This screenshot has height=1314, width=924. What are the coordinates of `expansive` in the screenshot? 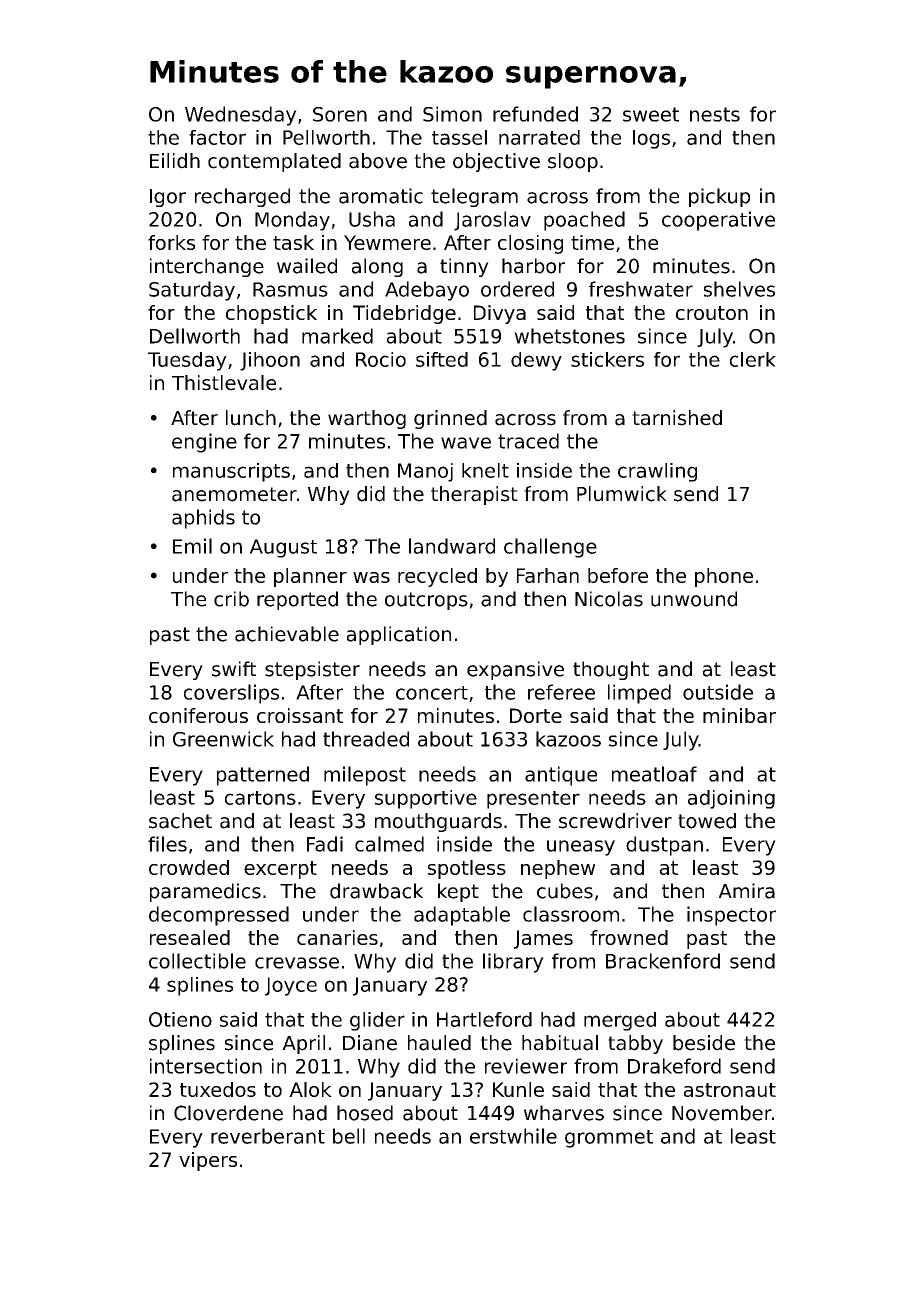 It's located at (515, 670).
